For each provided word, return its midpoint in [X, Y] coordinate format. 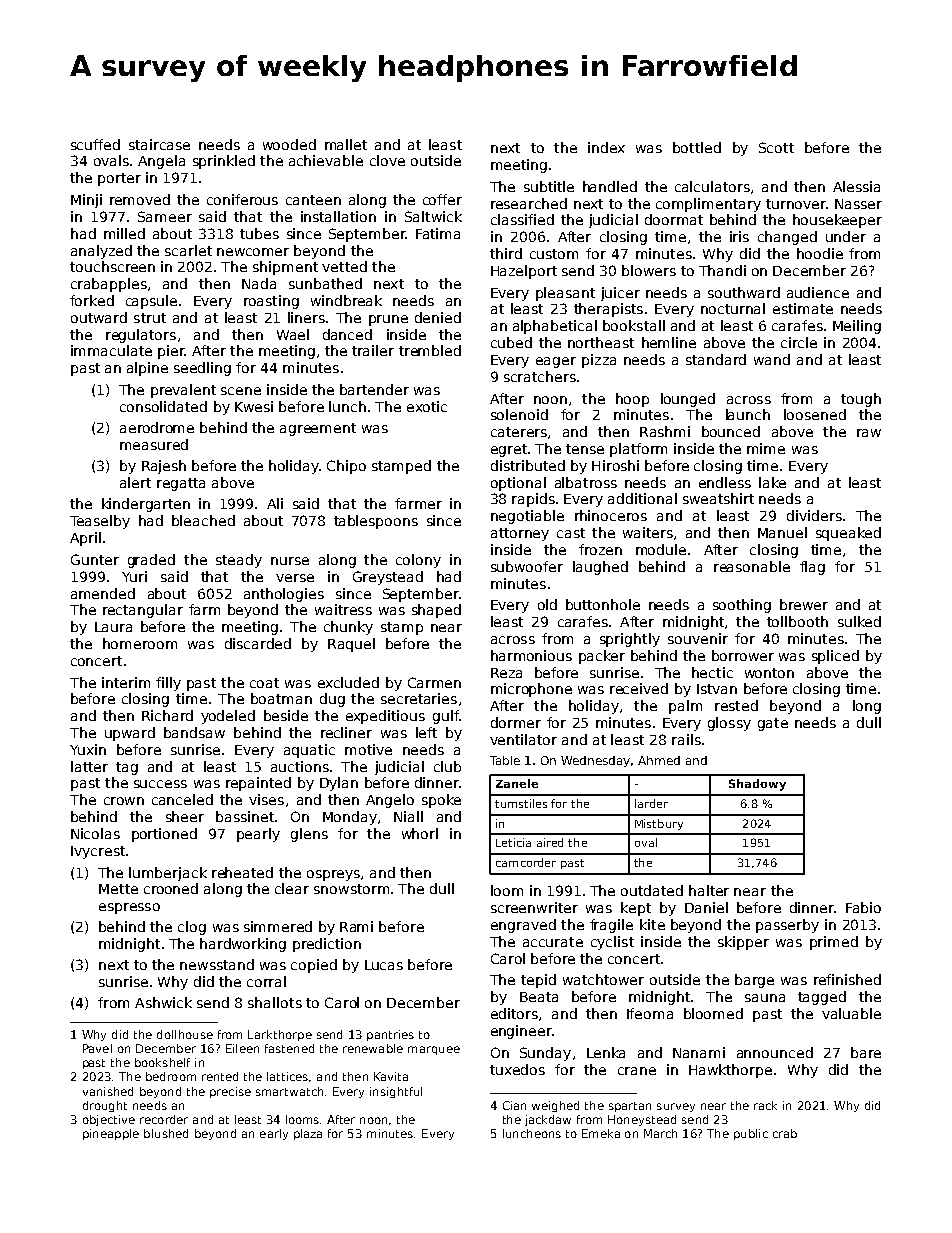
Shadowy [757, 785]
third [506, 253]
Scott [776, 147]
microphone [531, 690]
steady [239, 561]
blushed [166, 1133]
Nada [259, 283]
